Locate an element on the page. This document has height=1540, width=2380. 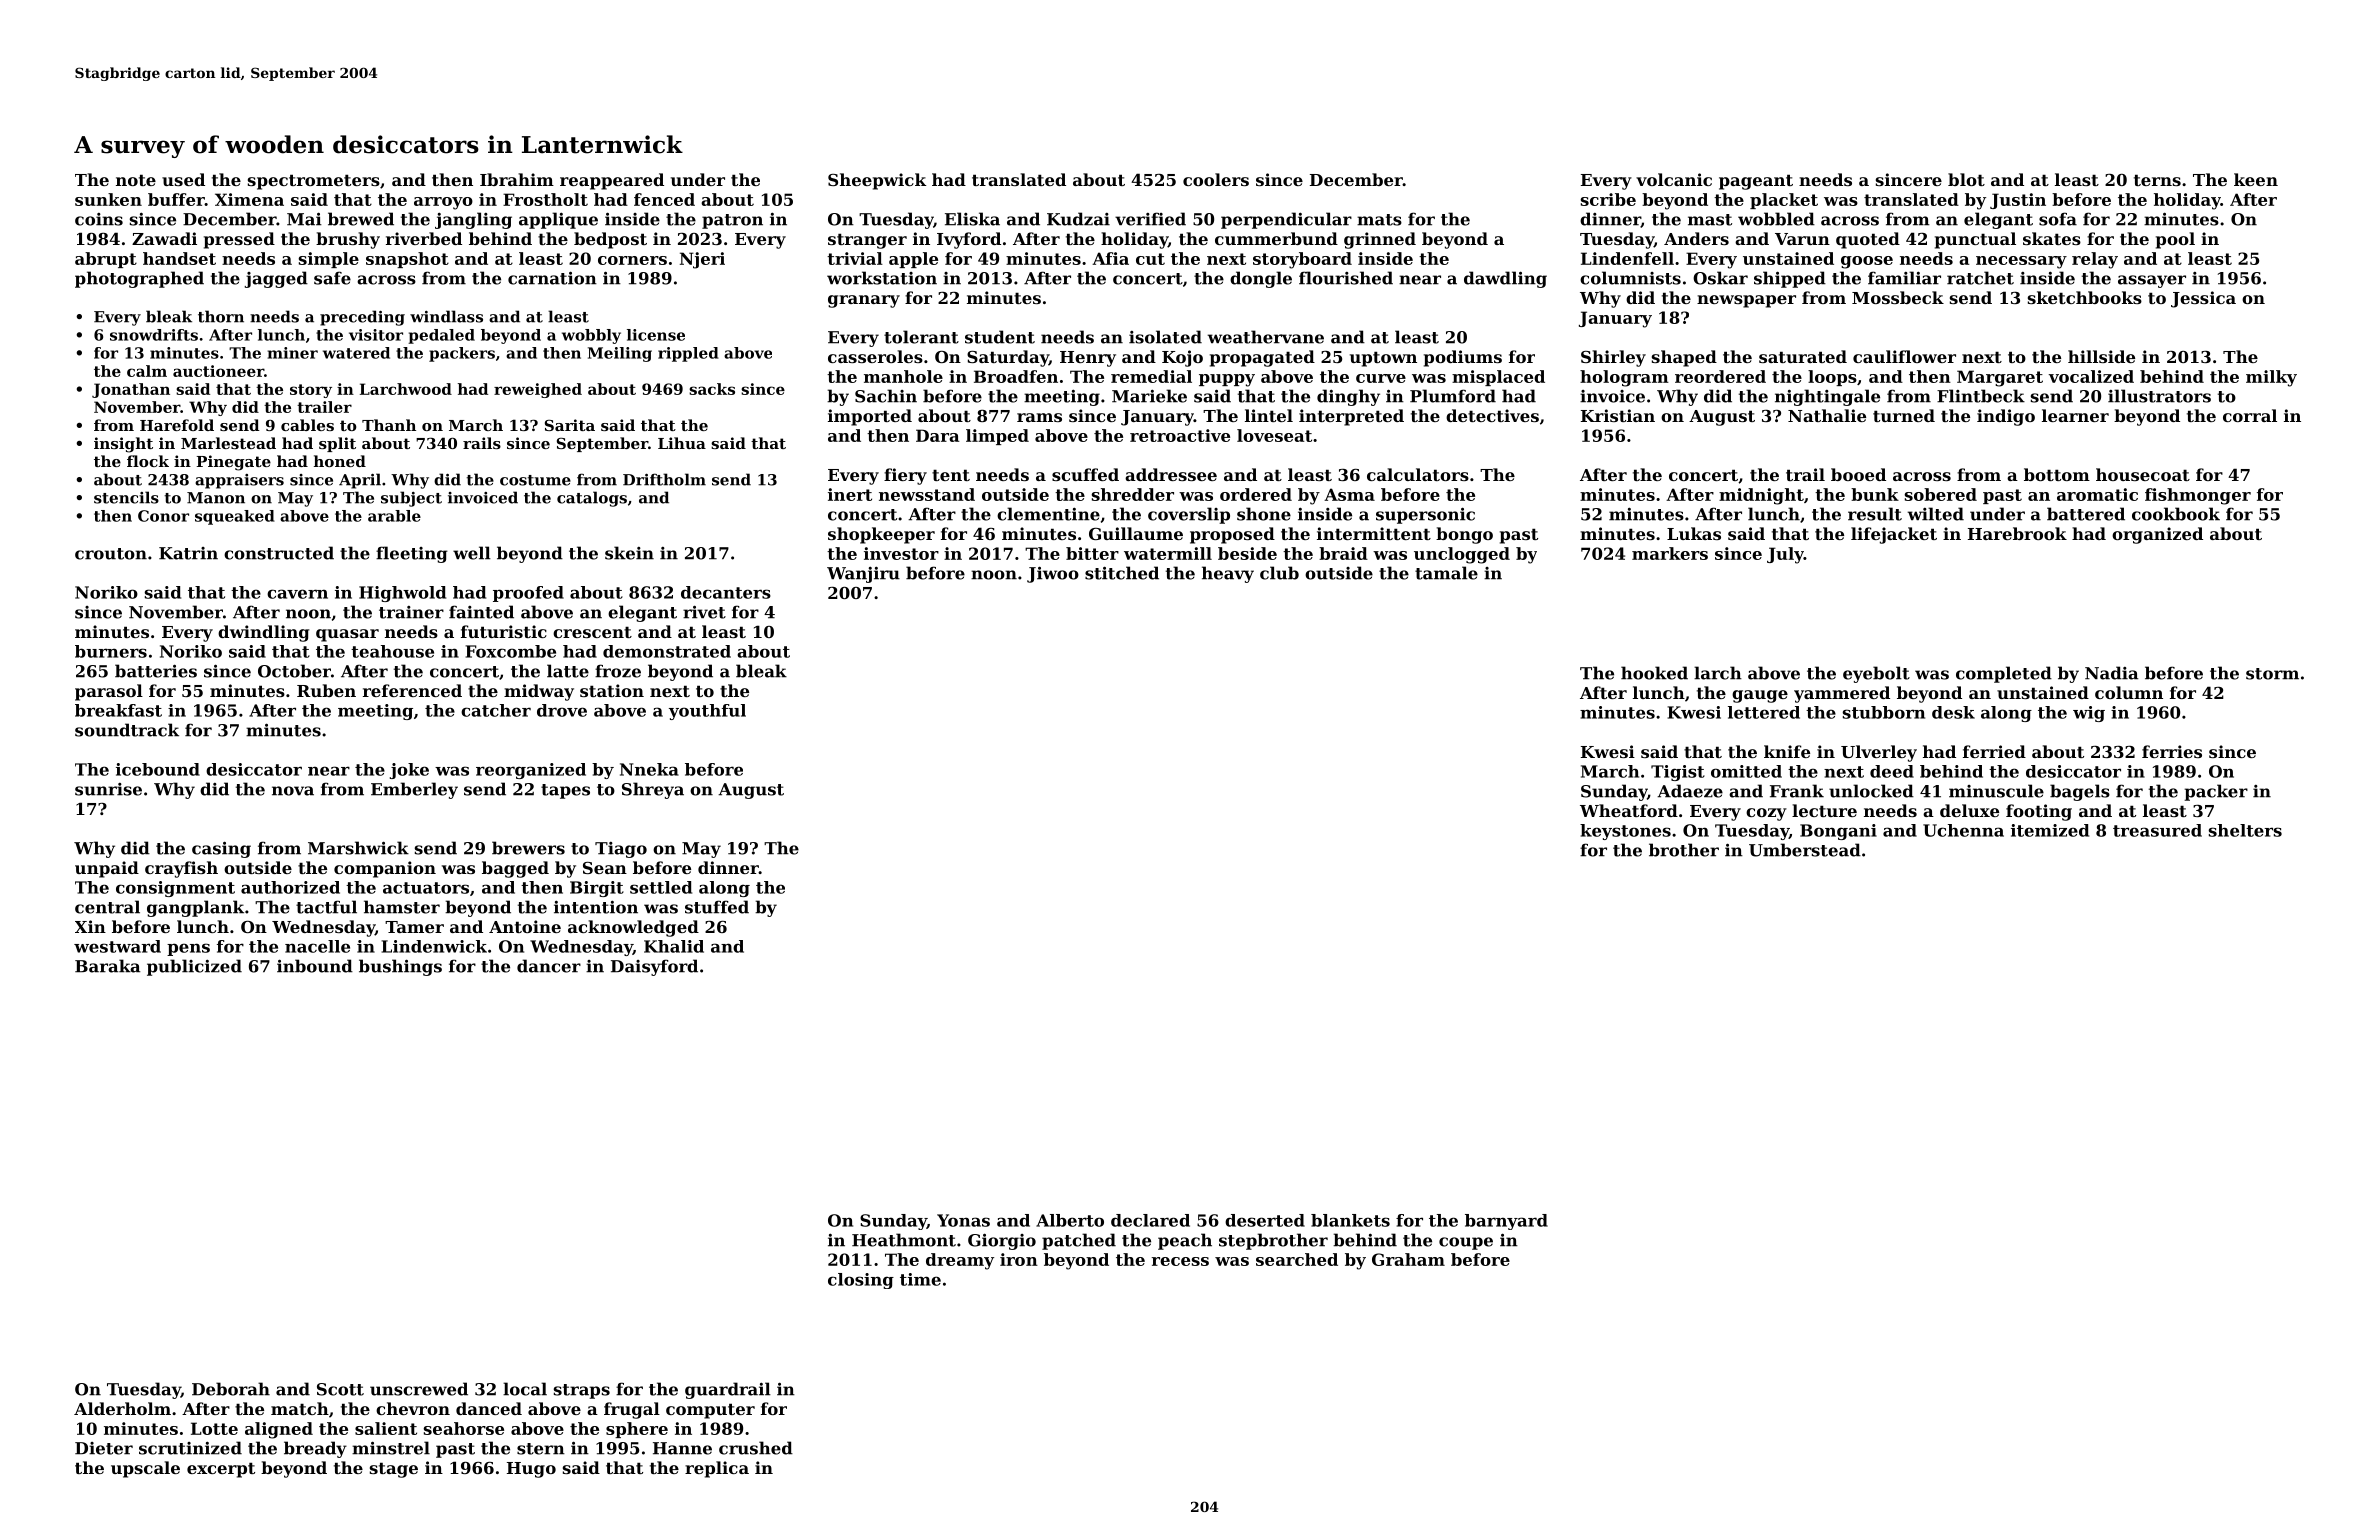
inbound is located at coordinates (315, 966).
